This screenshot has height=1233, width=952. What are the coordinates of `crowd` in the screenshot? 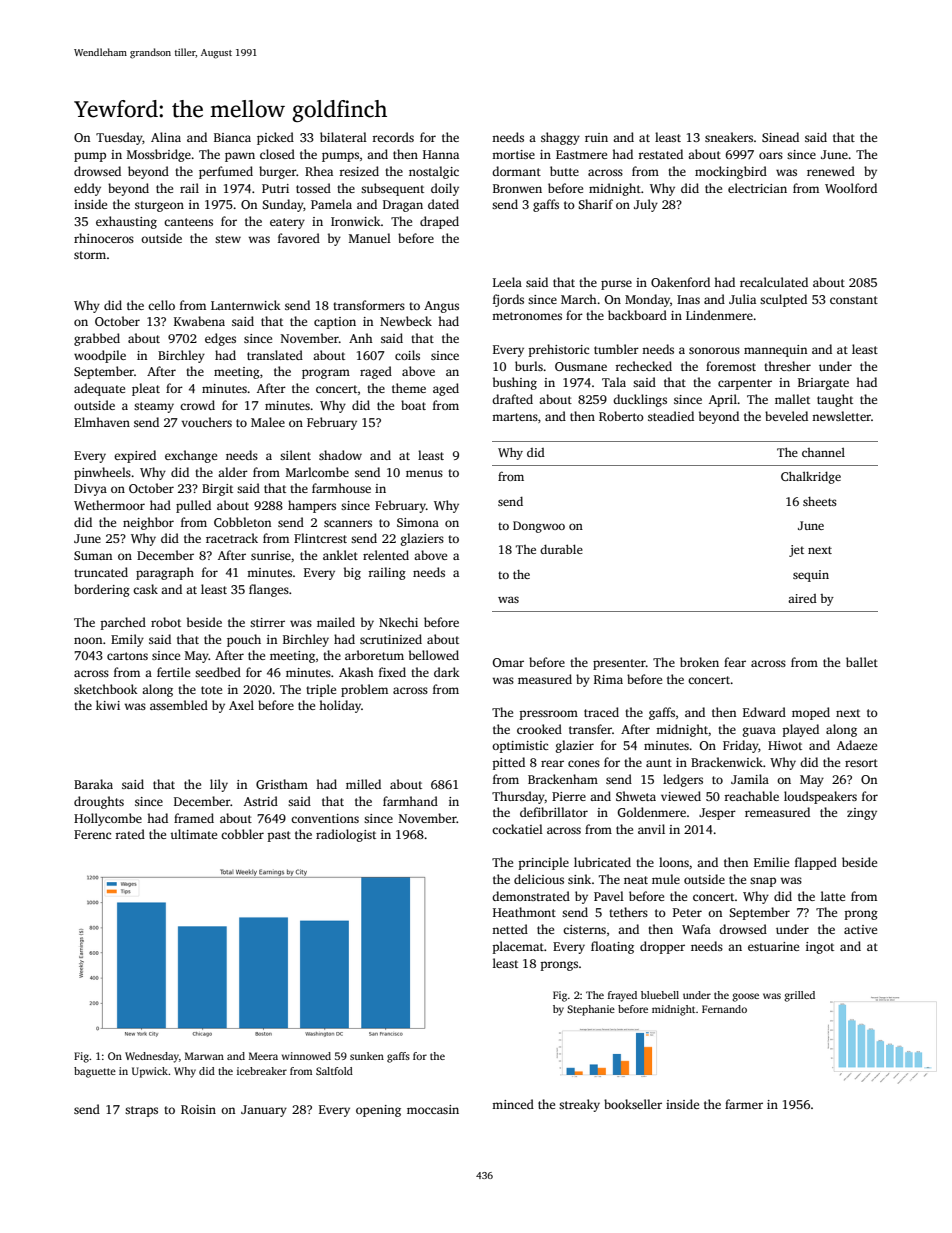 It's located at (197, 405).
